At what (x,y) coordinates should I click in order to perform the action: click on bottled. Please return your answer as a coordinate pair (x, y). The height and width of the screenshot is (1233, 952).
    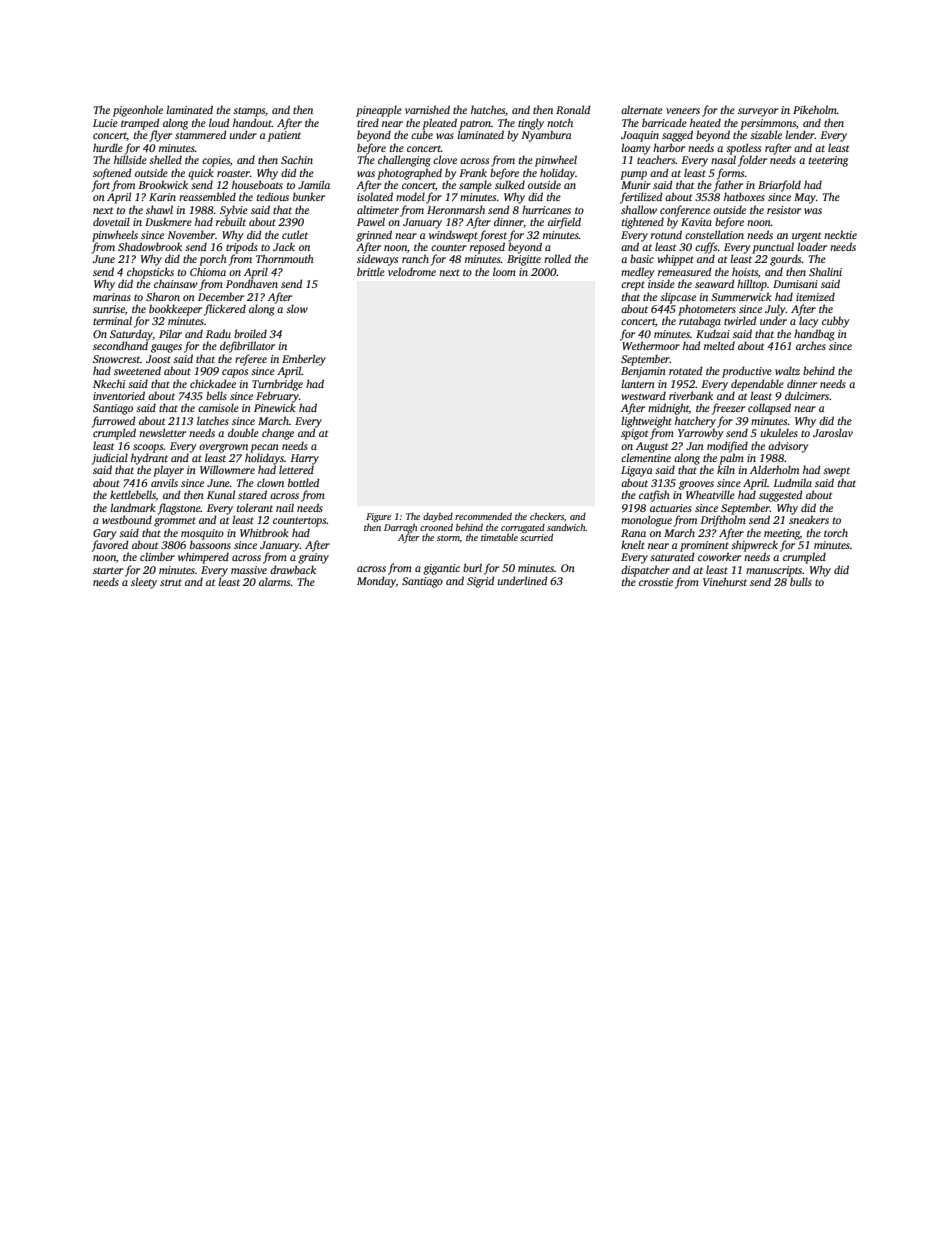
    Looking at the image, I should click on (304, 482).
